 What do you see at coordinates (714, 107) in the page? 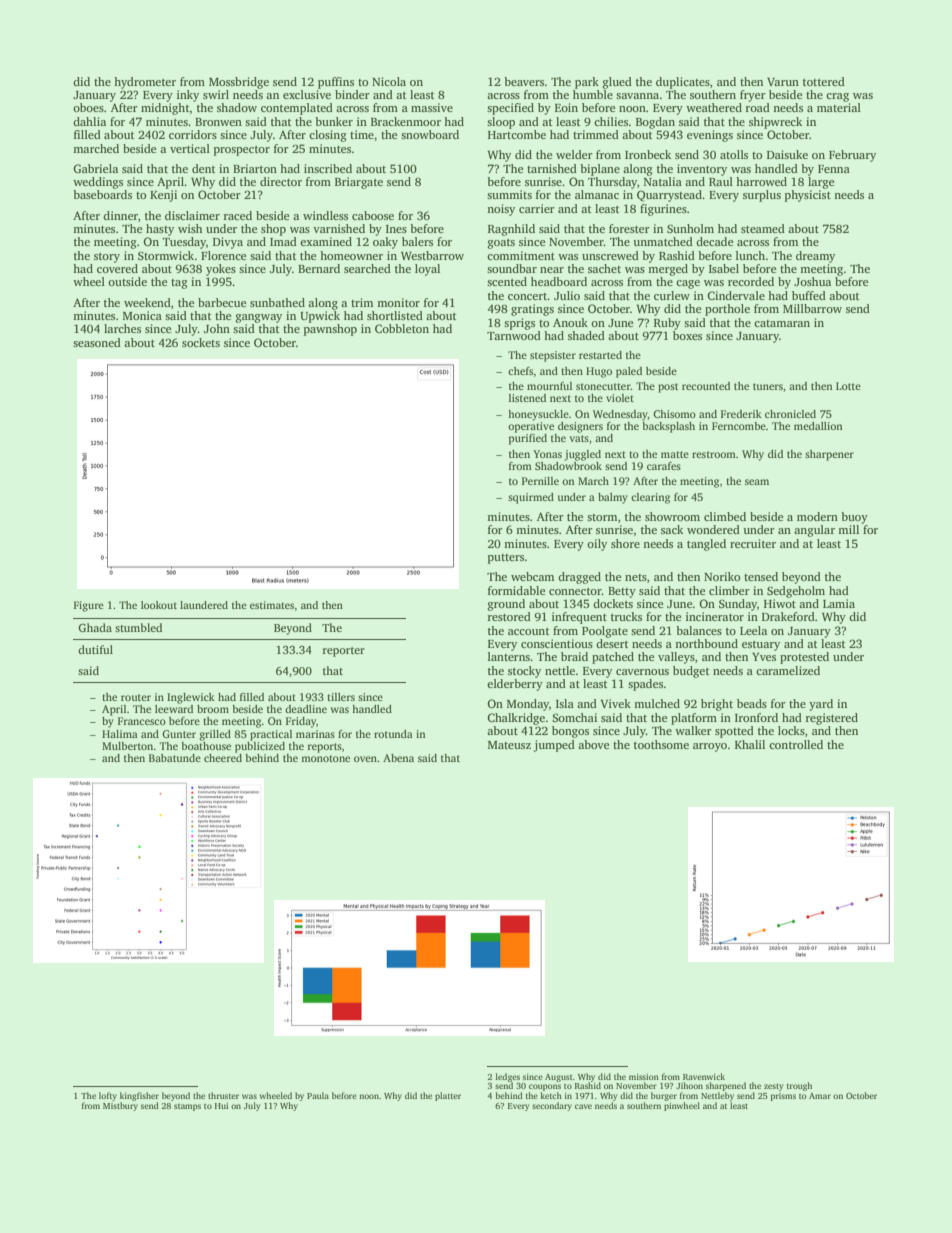
I see `weathered` at bounding box center [714, 107].
